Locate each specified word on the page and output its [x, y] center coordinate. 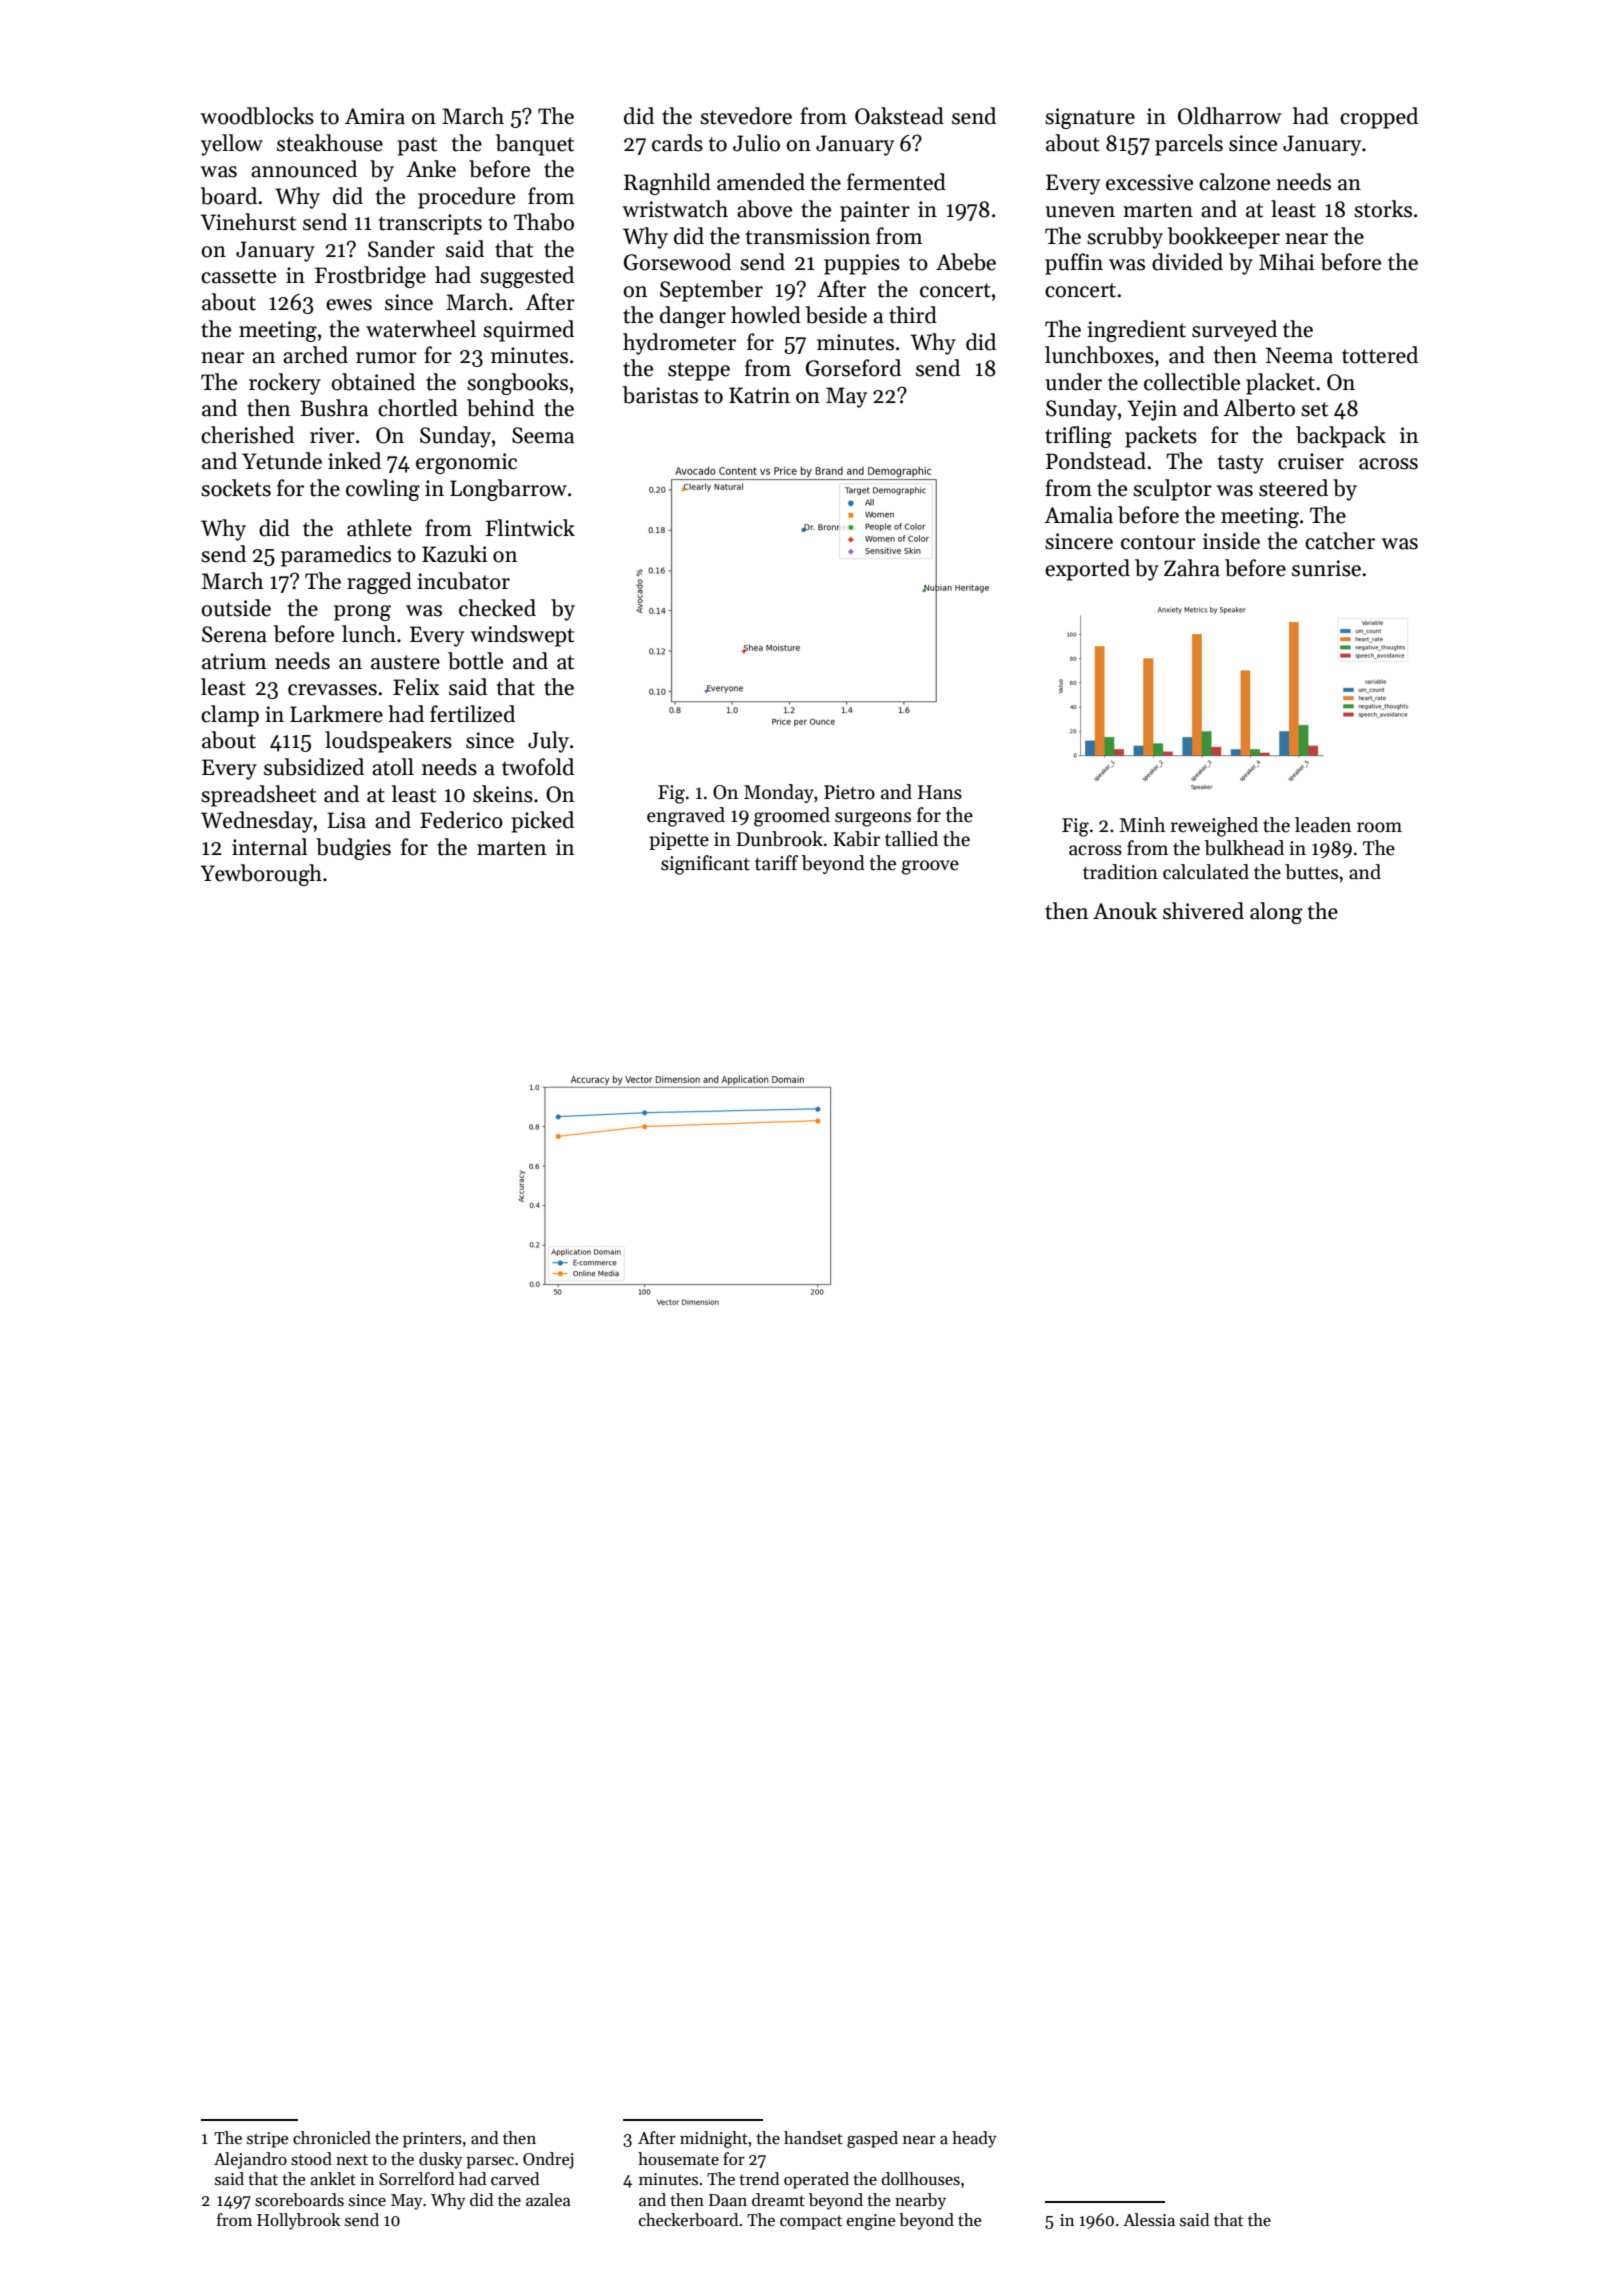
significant [705, 865]
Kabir [856, 839]
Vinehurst [248, 222]
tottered [1380, 355]
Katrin [759, 395]
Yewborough [261, 875]
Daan [728, 2200]
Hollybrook [298, 2221]
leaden [1323, 825]
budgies [353, 849]
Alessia [1149, 2220]
